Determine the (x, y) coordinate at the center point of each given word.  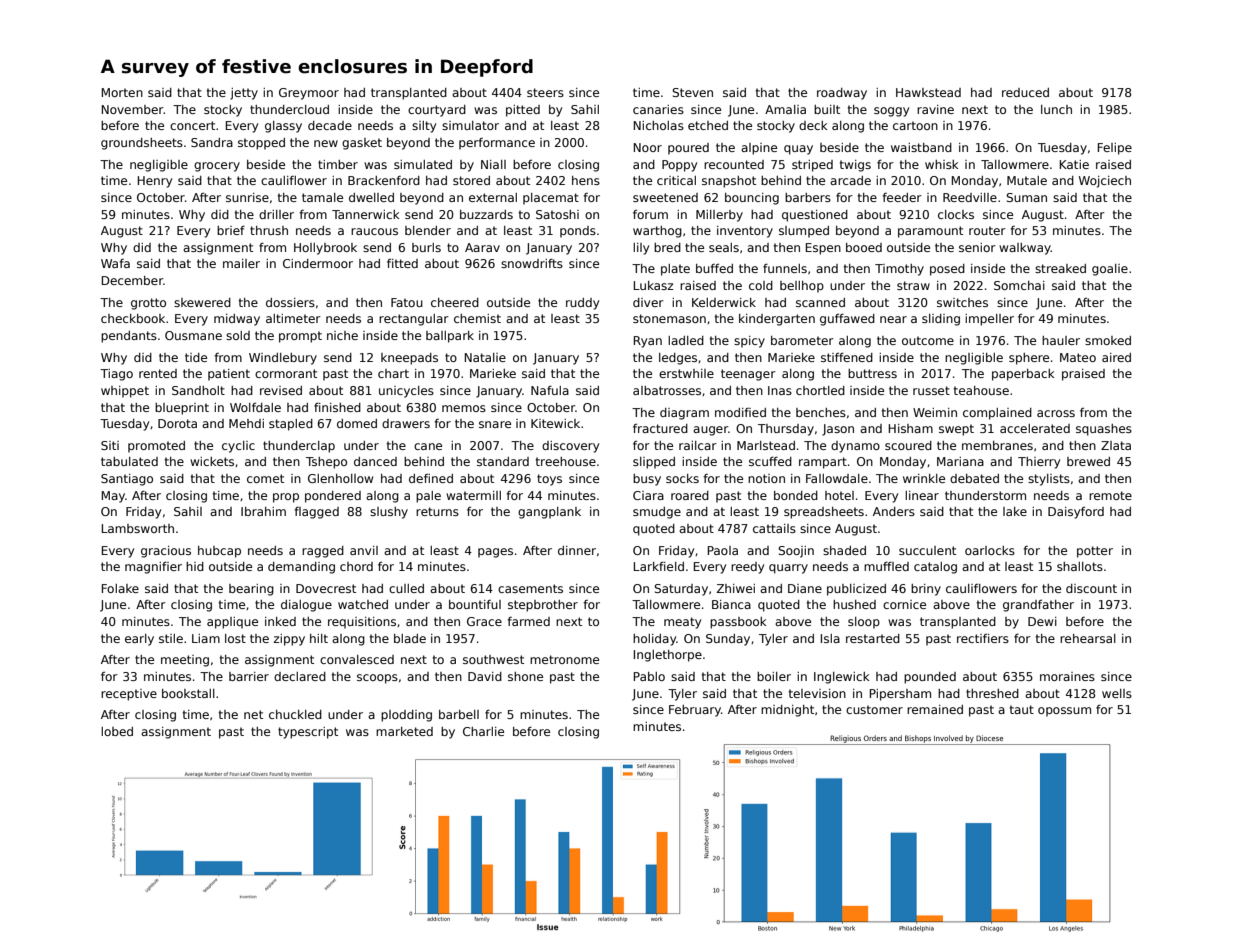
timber (338, 164)
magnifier (153, 568)
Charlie (483, 731)
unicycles (406, 392)
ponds (578, 232)
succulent (927, 550)
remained (935, 709)
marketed (404, 731)
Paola (723, 550)
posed (947, 270)
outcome (928, 340)
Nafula (550, 390)
